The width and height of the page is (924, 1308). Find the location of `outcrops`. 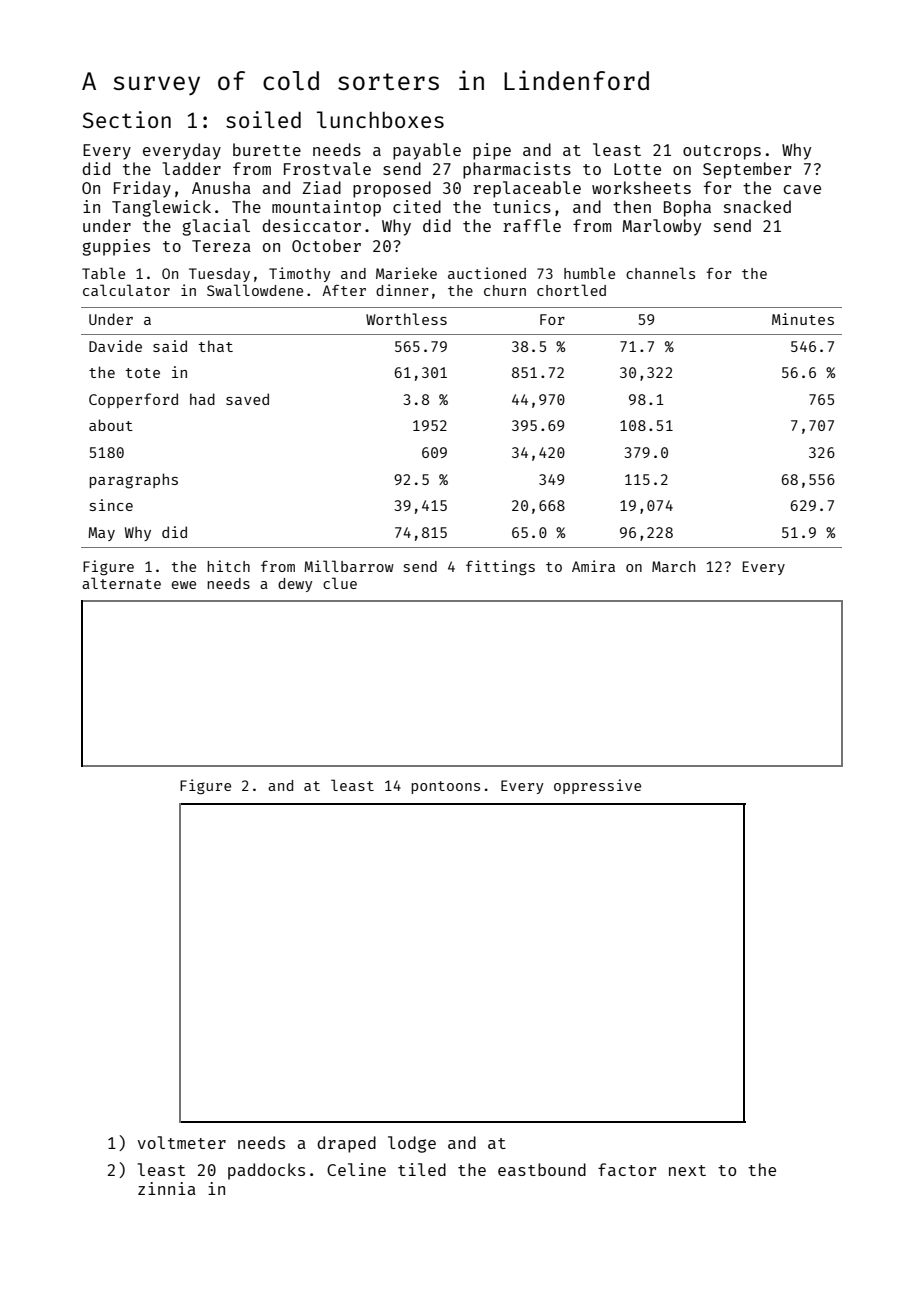

outcrops is located at coordinates (722, 152).
